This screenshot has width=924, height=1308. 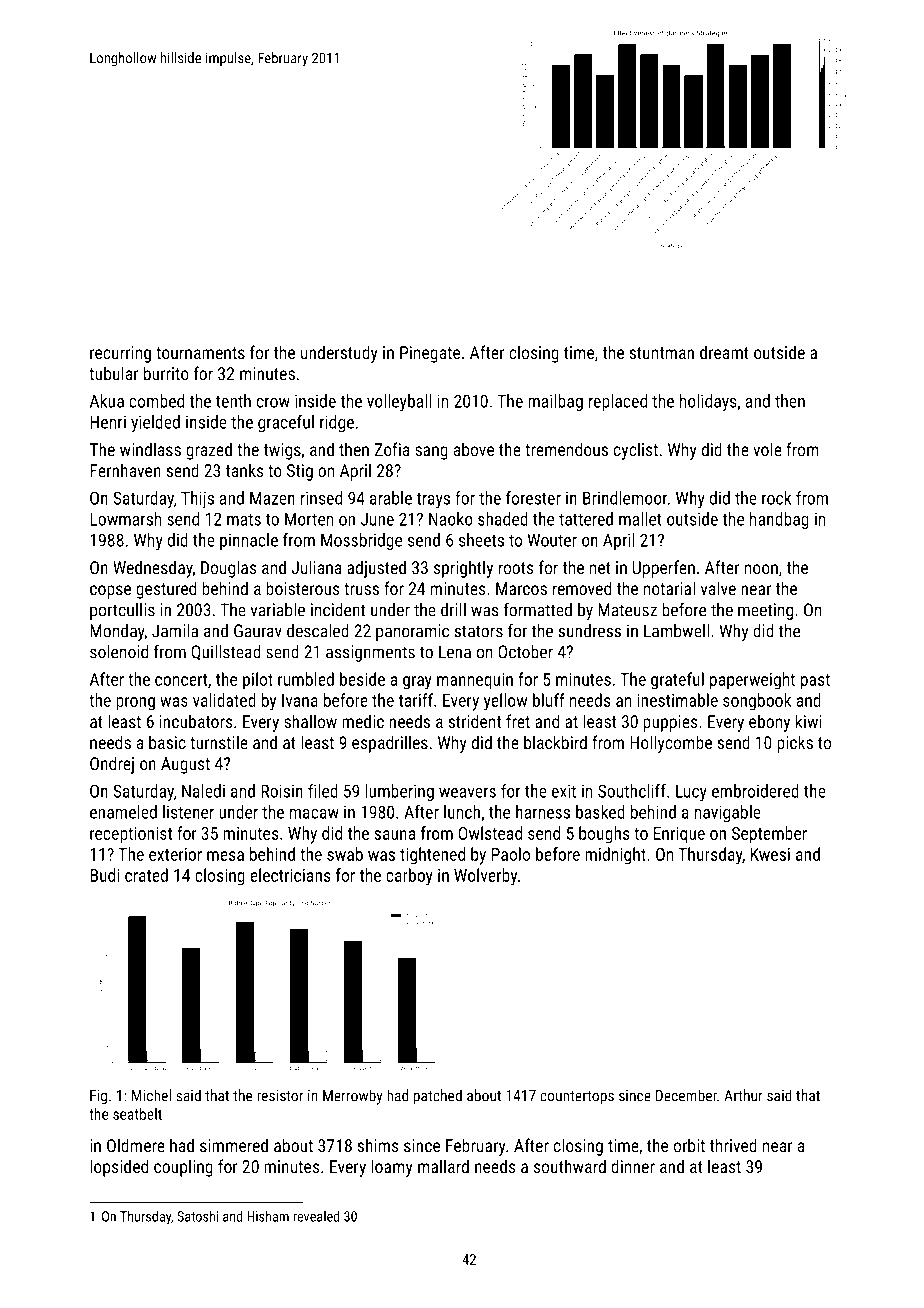 I want to click on simmered, so click(x=234, y=1145).
